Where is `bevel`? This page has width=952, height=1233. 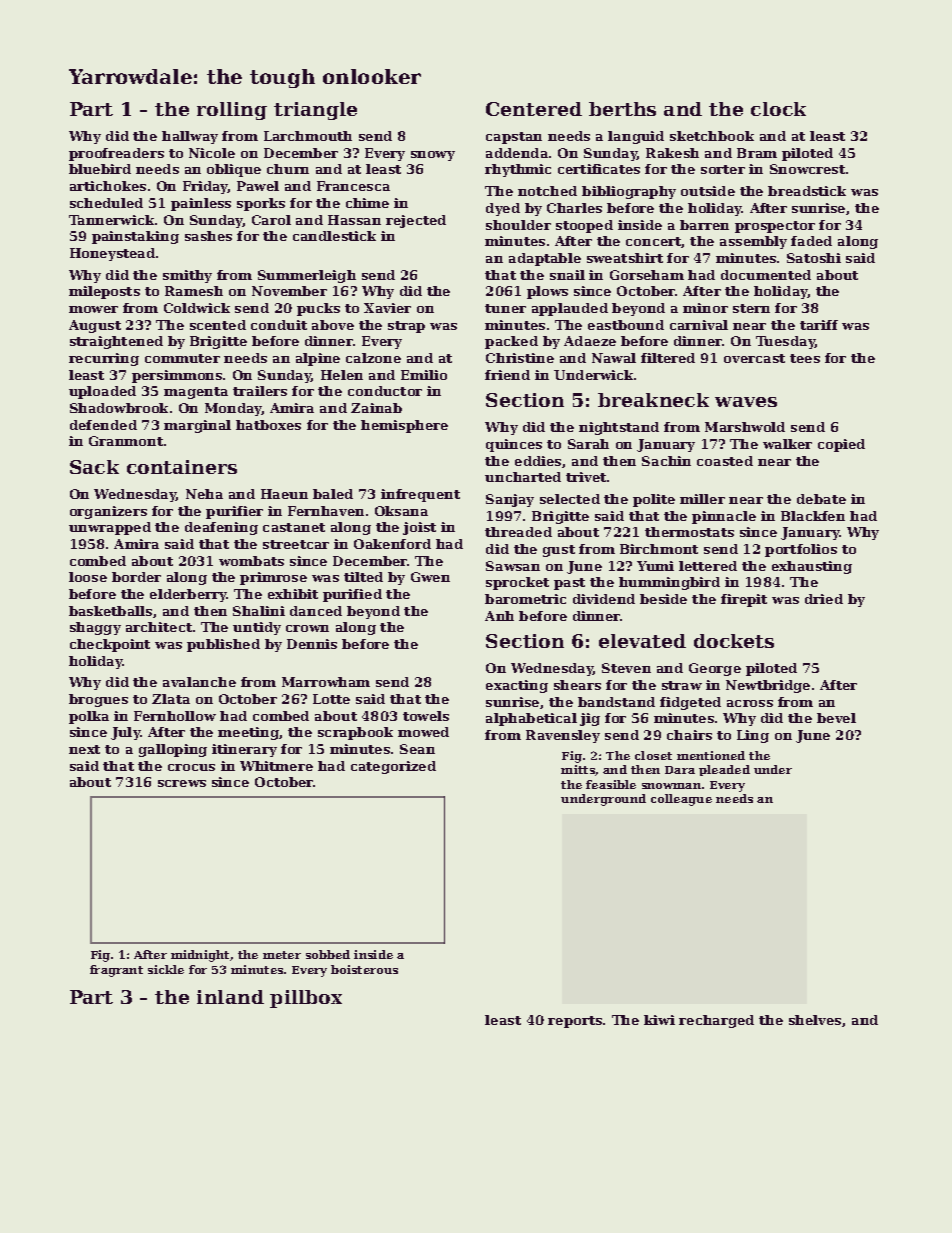
bevel is located at coordinates (836, 718).
